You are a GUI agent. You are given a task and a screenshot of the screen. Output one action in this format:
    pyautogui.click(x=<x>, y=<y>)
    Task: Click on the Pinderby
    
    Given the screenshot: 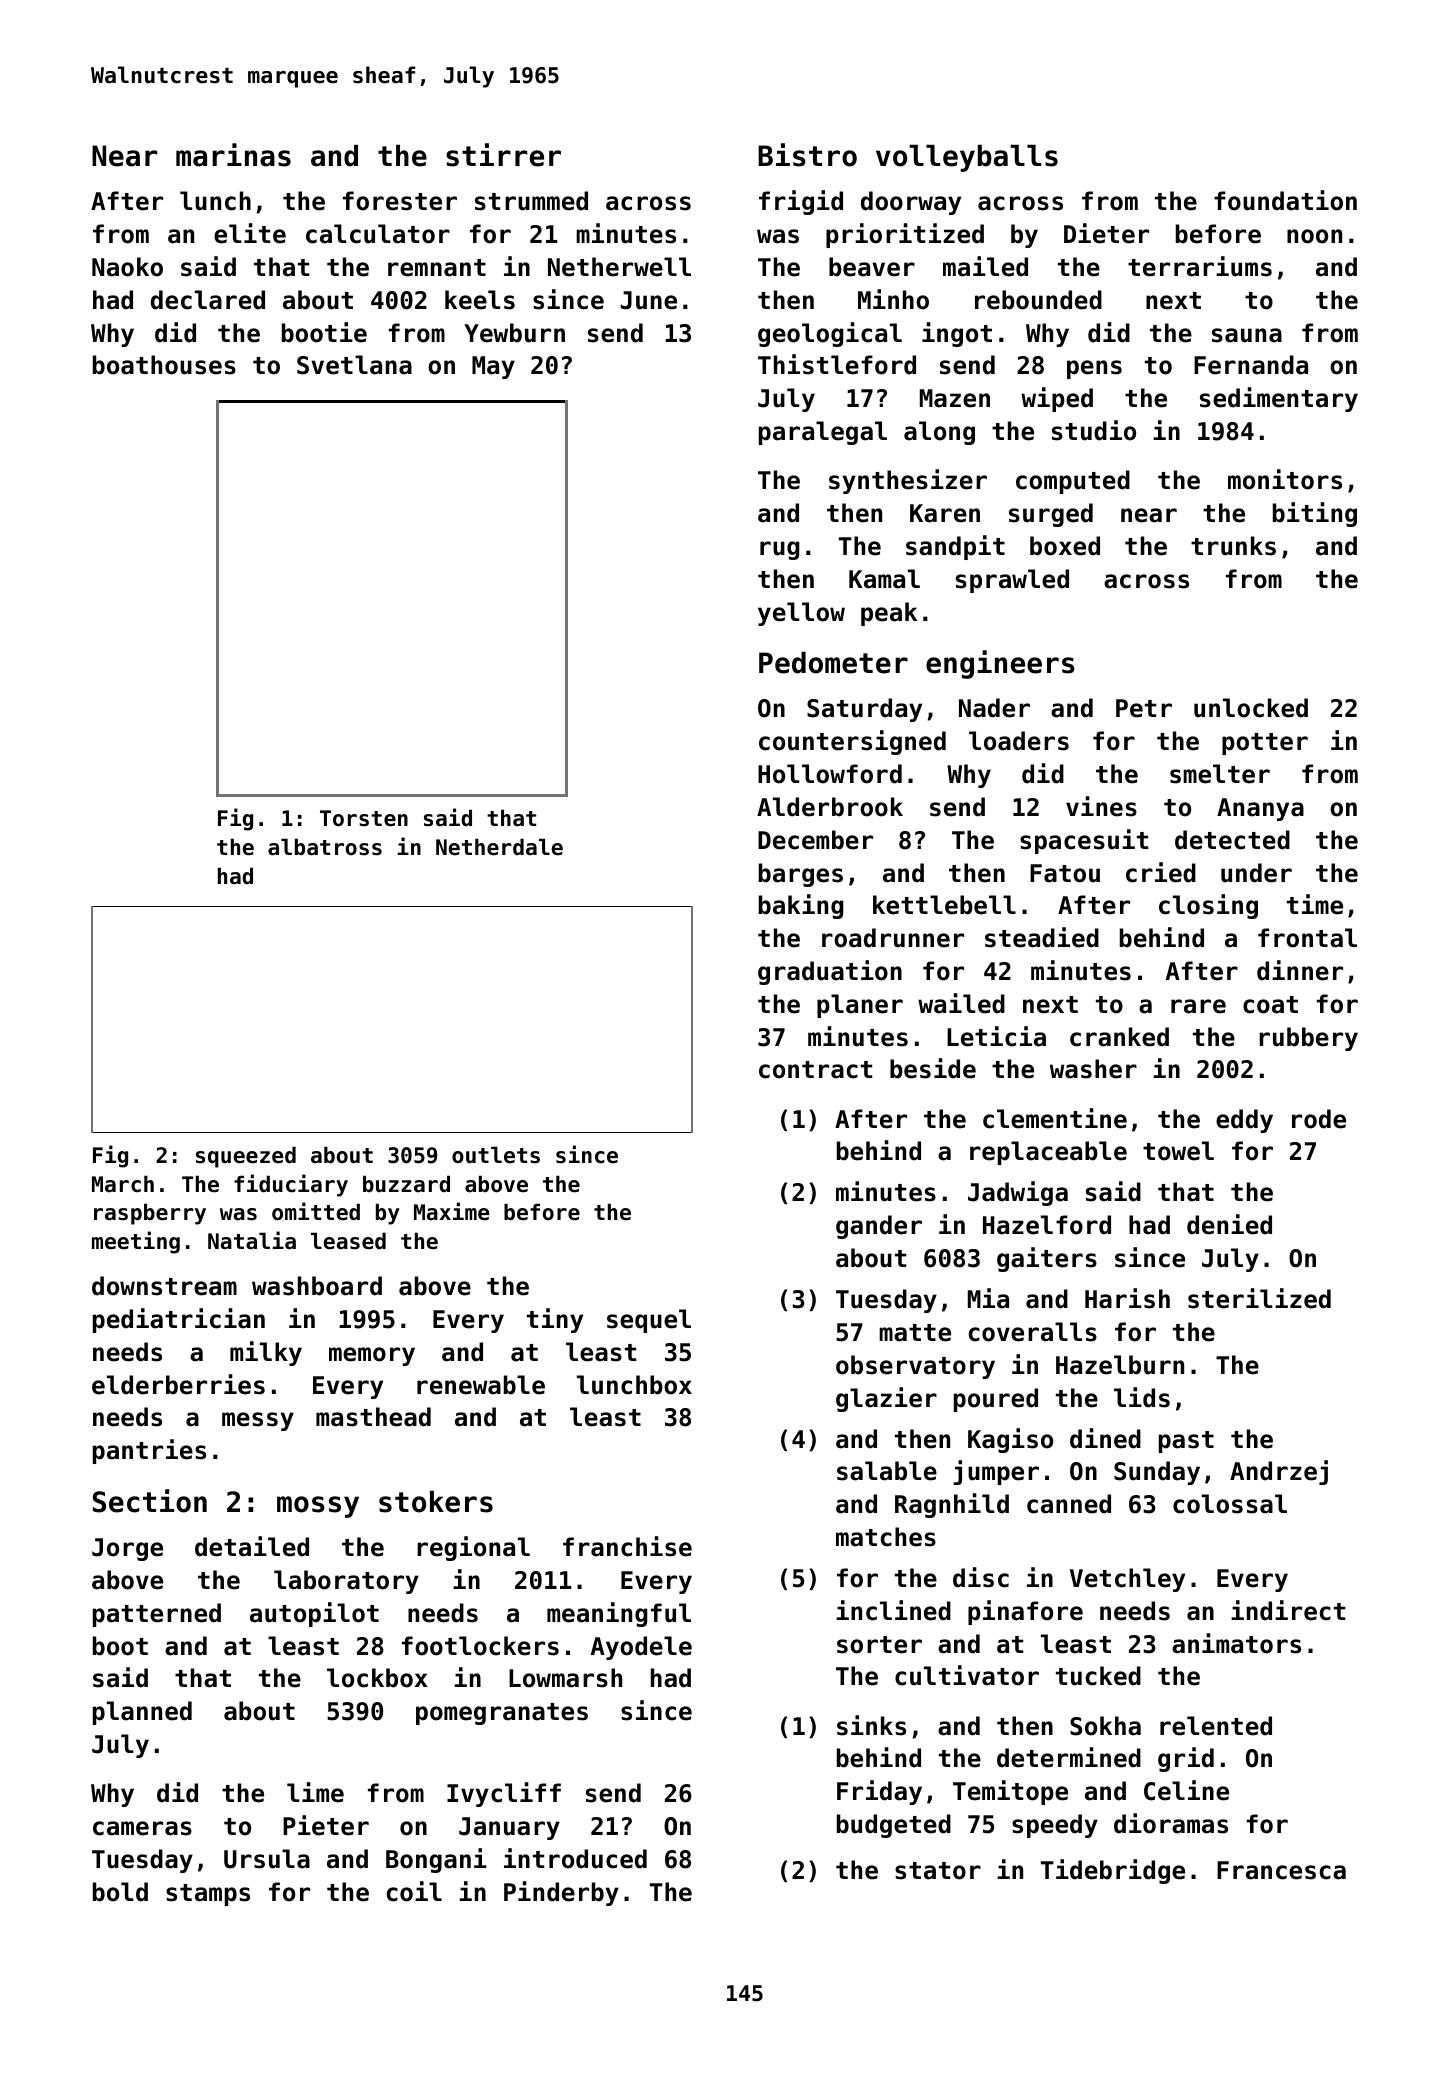 What is the action you would take?
    pyautogui.click(x=561, y=1893)
